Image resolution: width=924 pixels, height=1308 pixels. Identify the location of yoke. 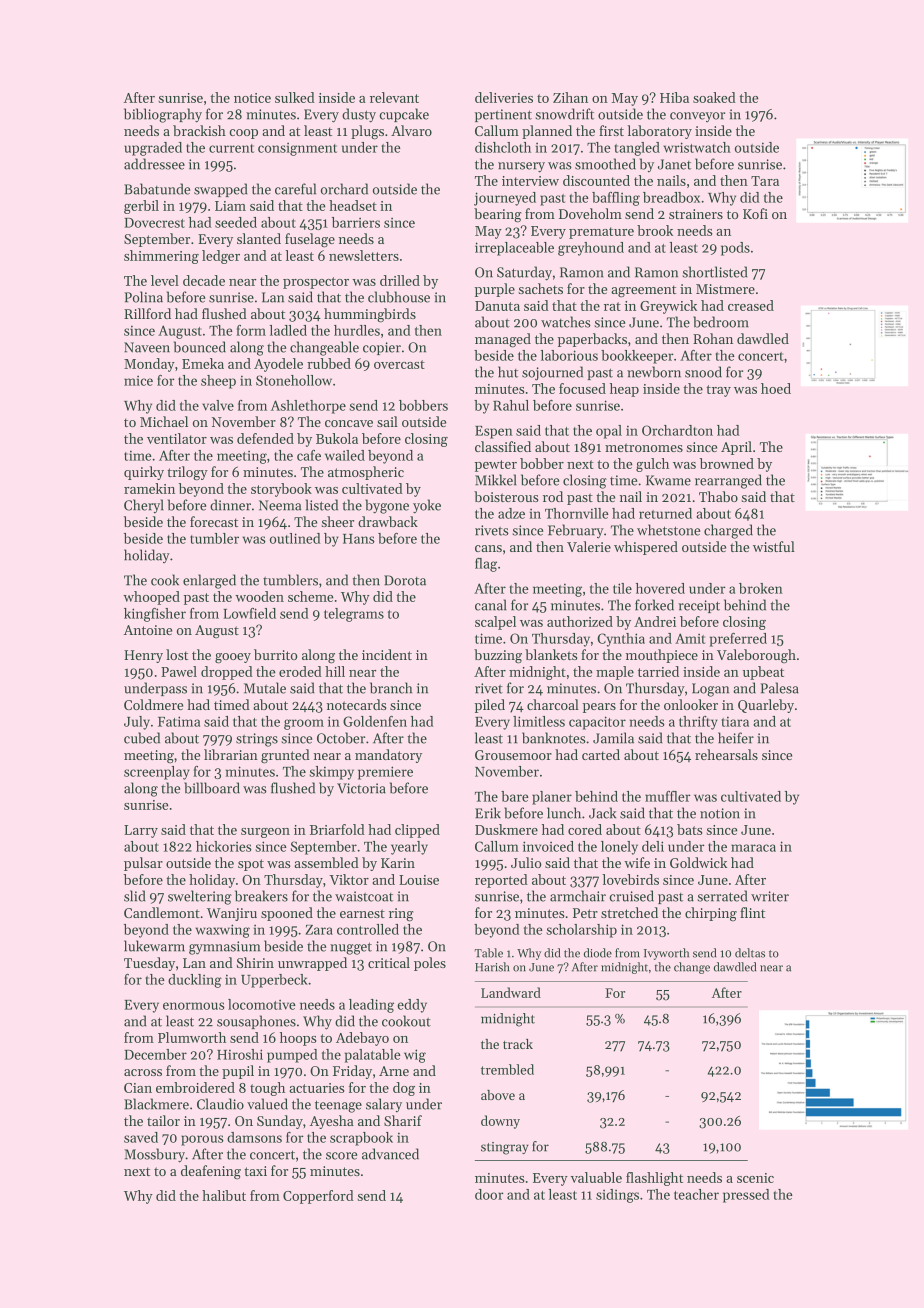
(427, 506).
